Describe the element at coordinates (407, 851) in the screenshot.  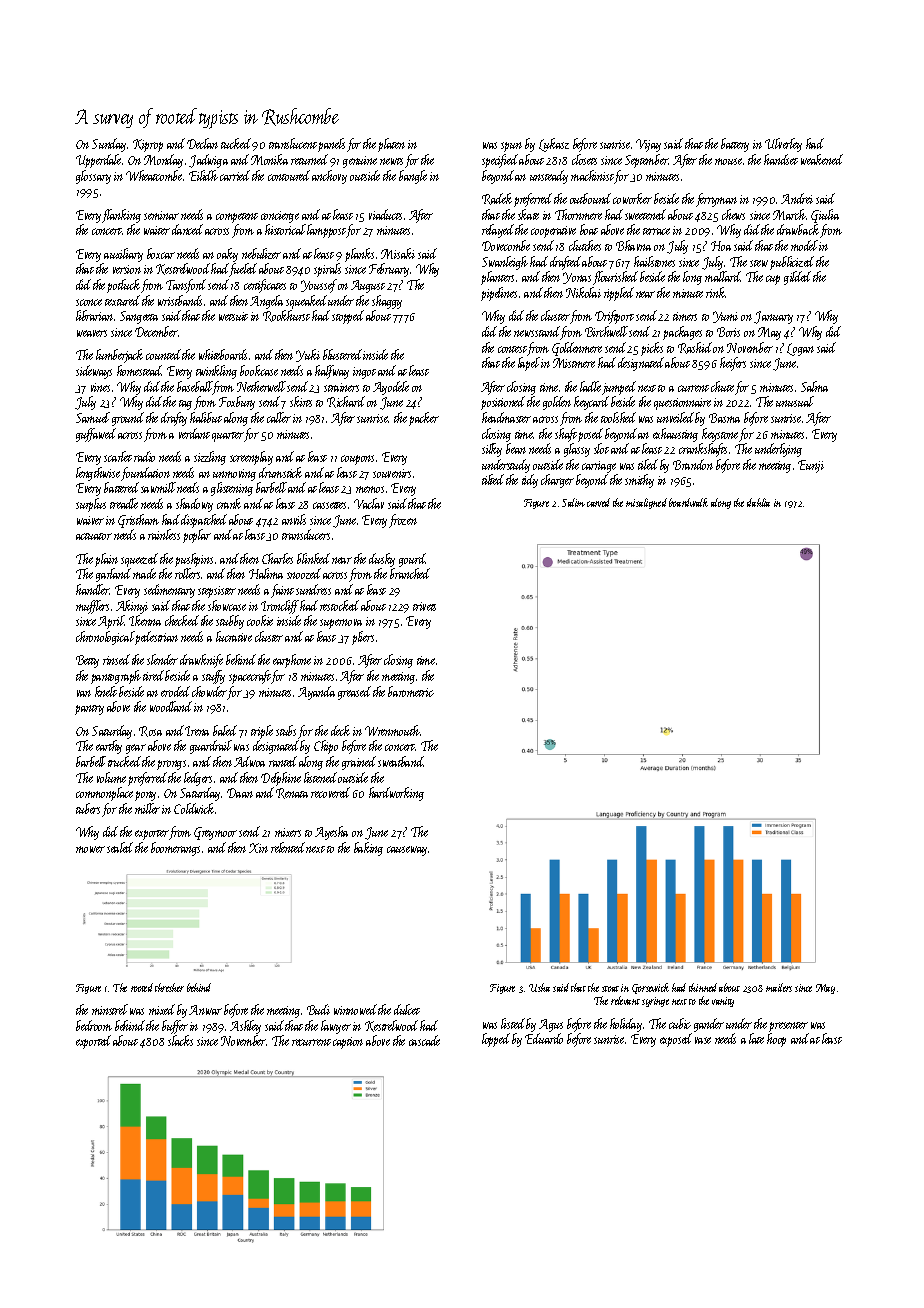
I see `causeway` at that location.
